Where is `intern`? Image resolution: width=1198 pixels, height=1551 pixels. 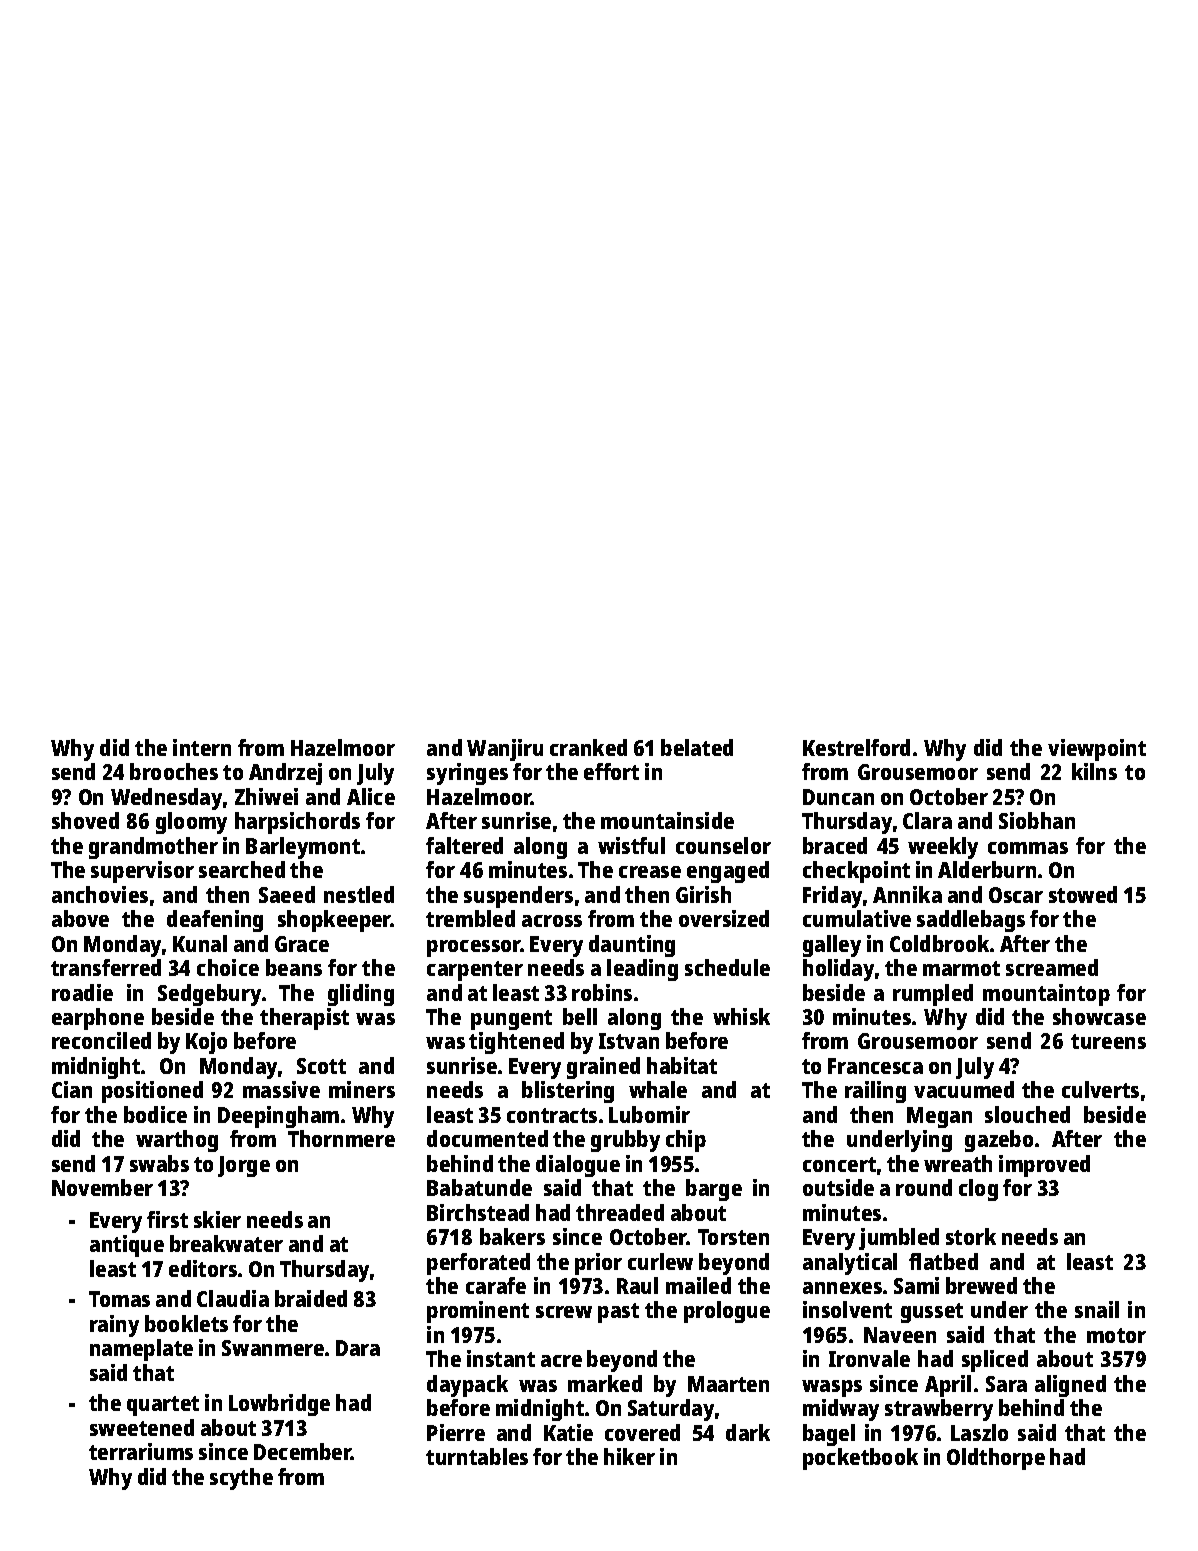
intern is located at coordinates (202, 747).
